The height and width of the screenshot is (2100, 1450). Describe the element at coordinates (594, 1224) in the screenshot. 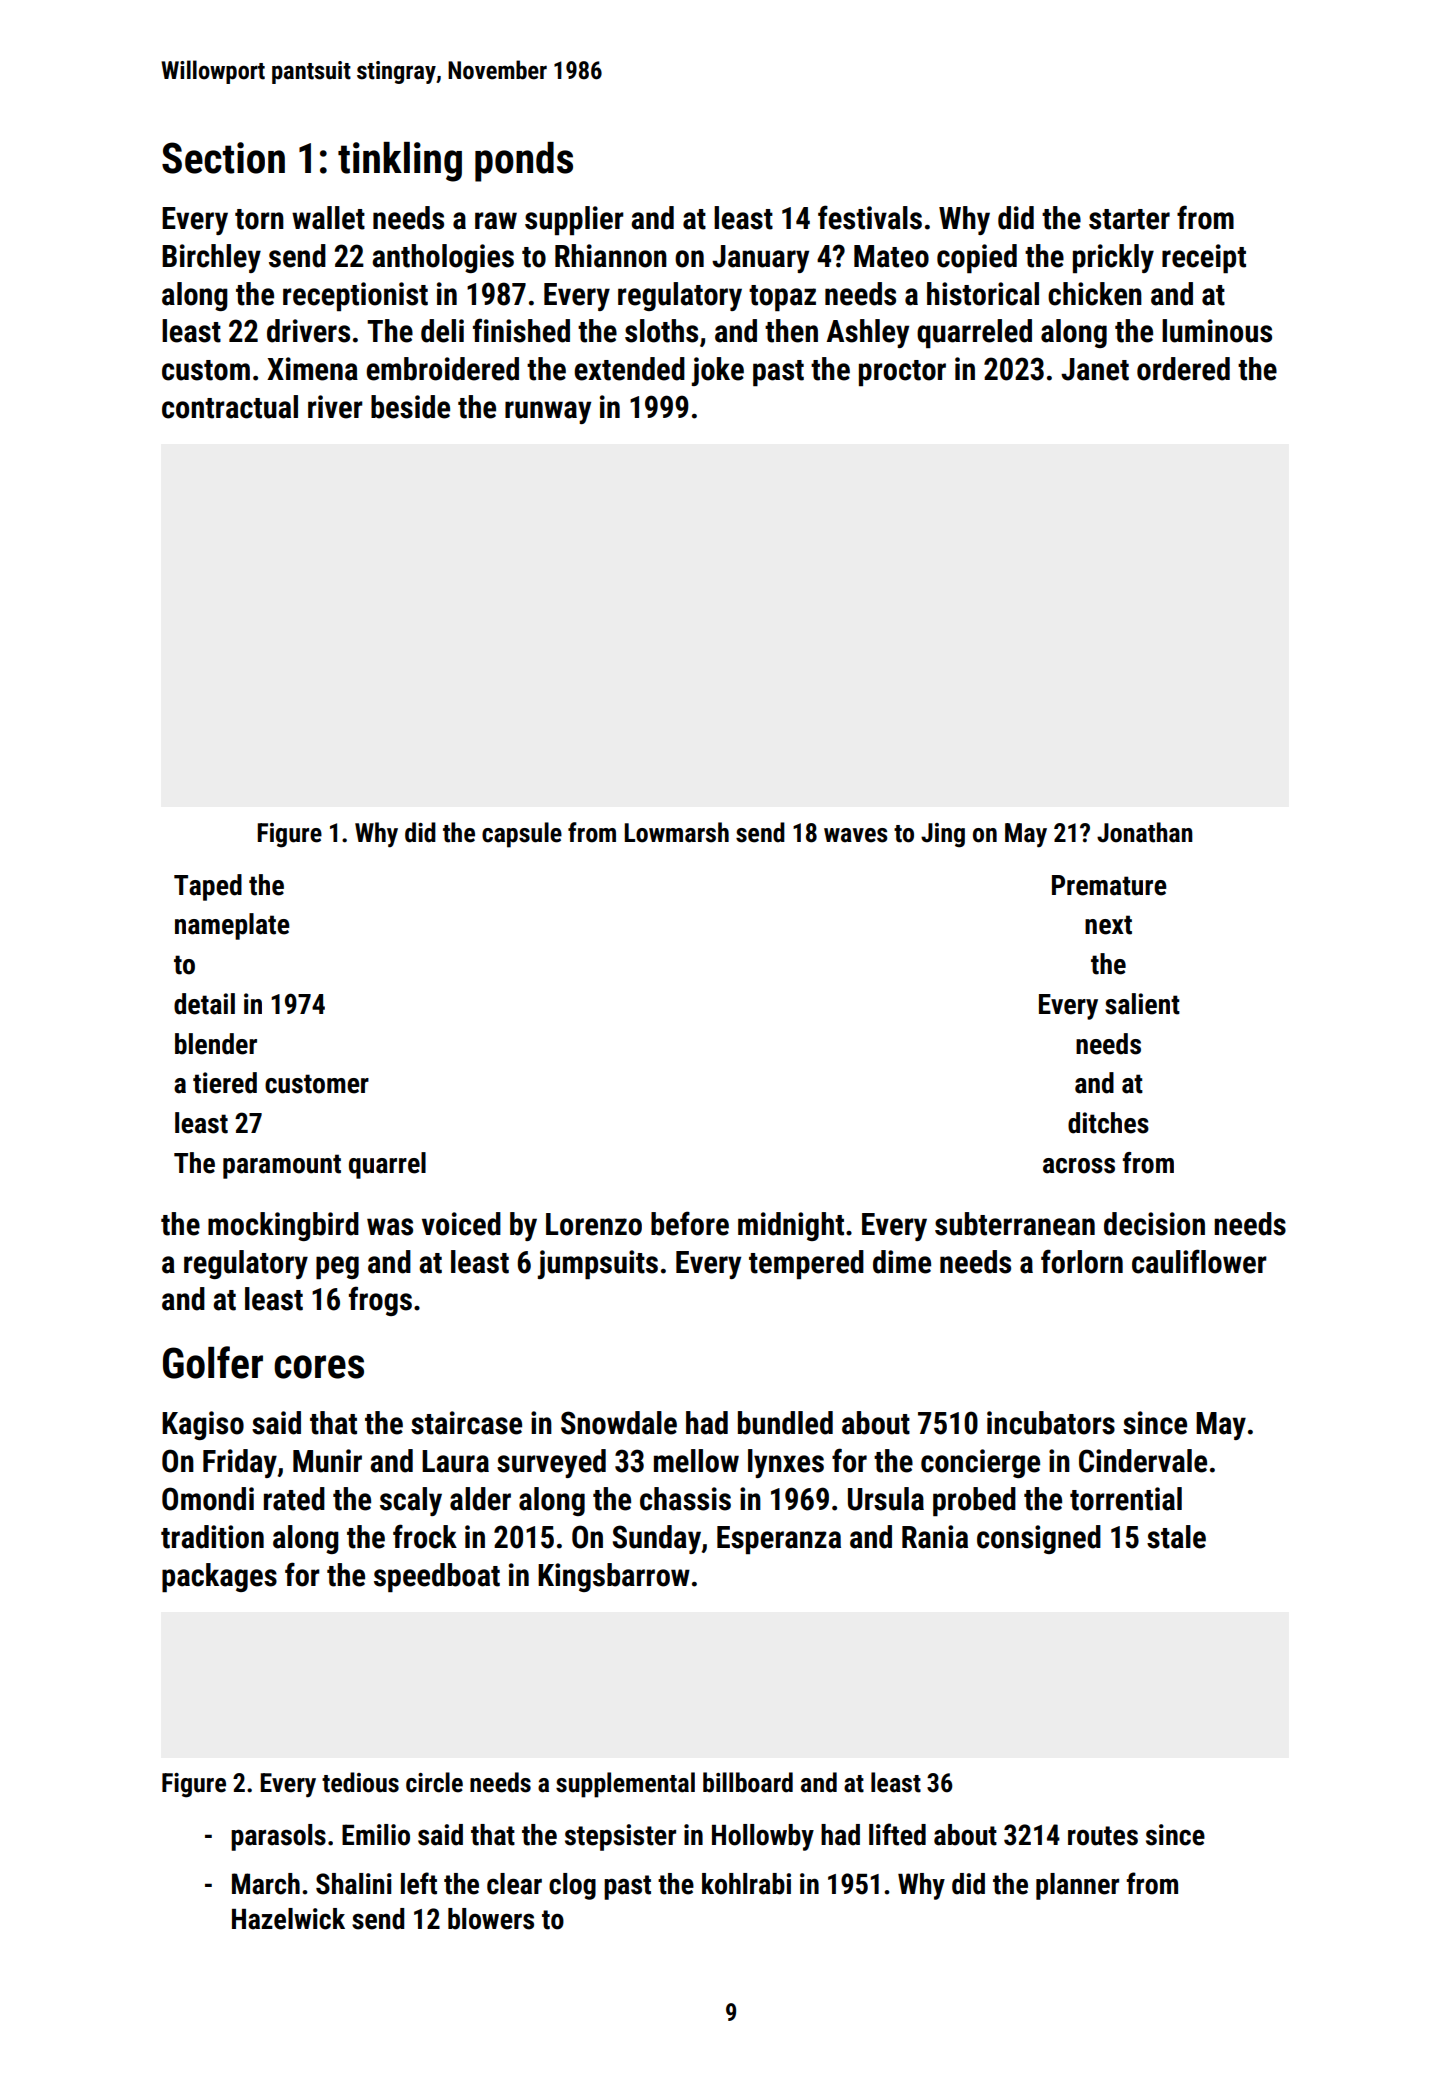

I see `Lorenzo` at that location.
